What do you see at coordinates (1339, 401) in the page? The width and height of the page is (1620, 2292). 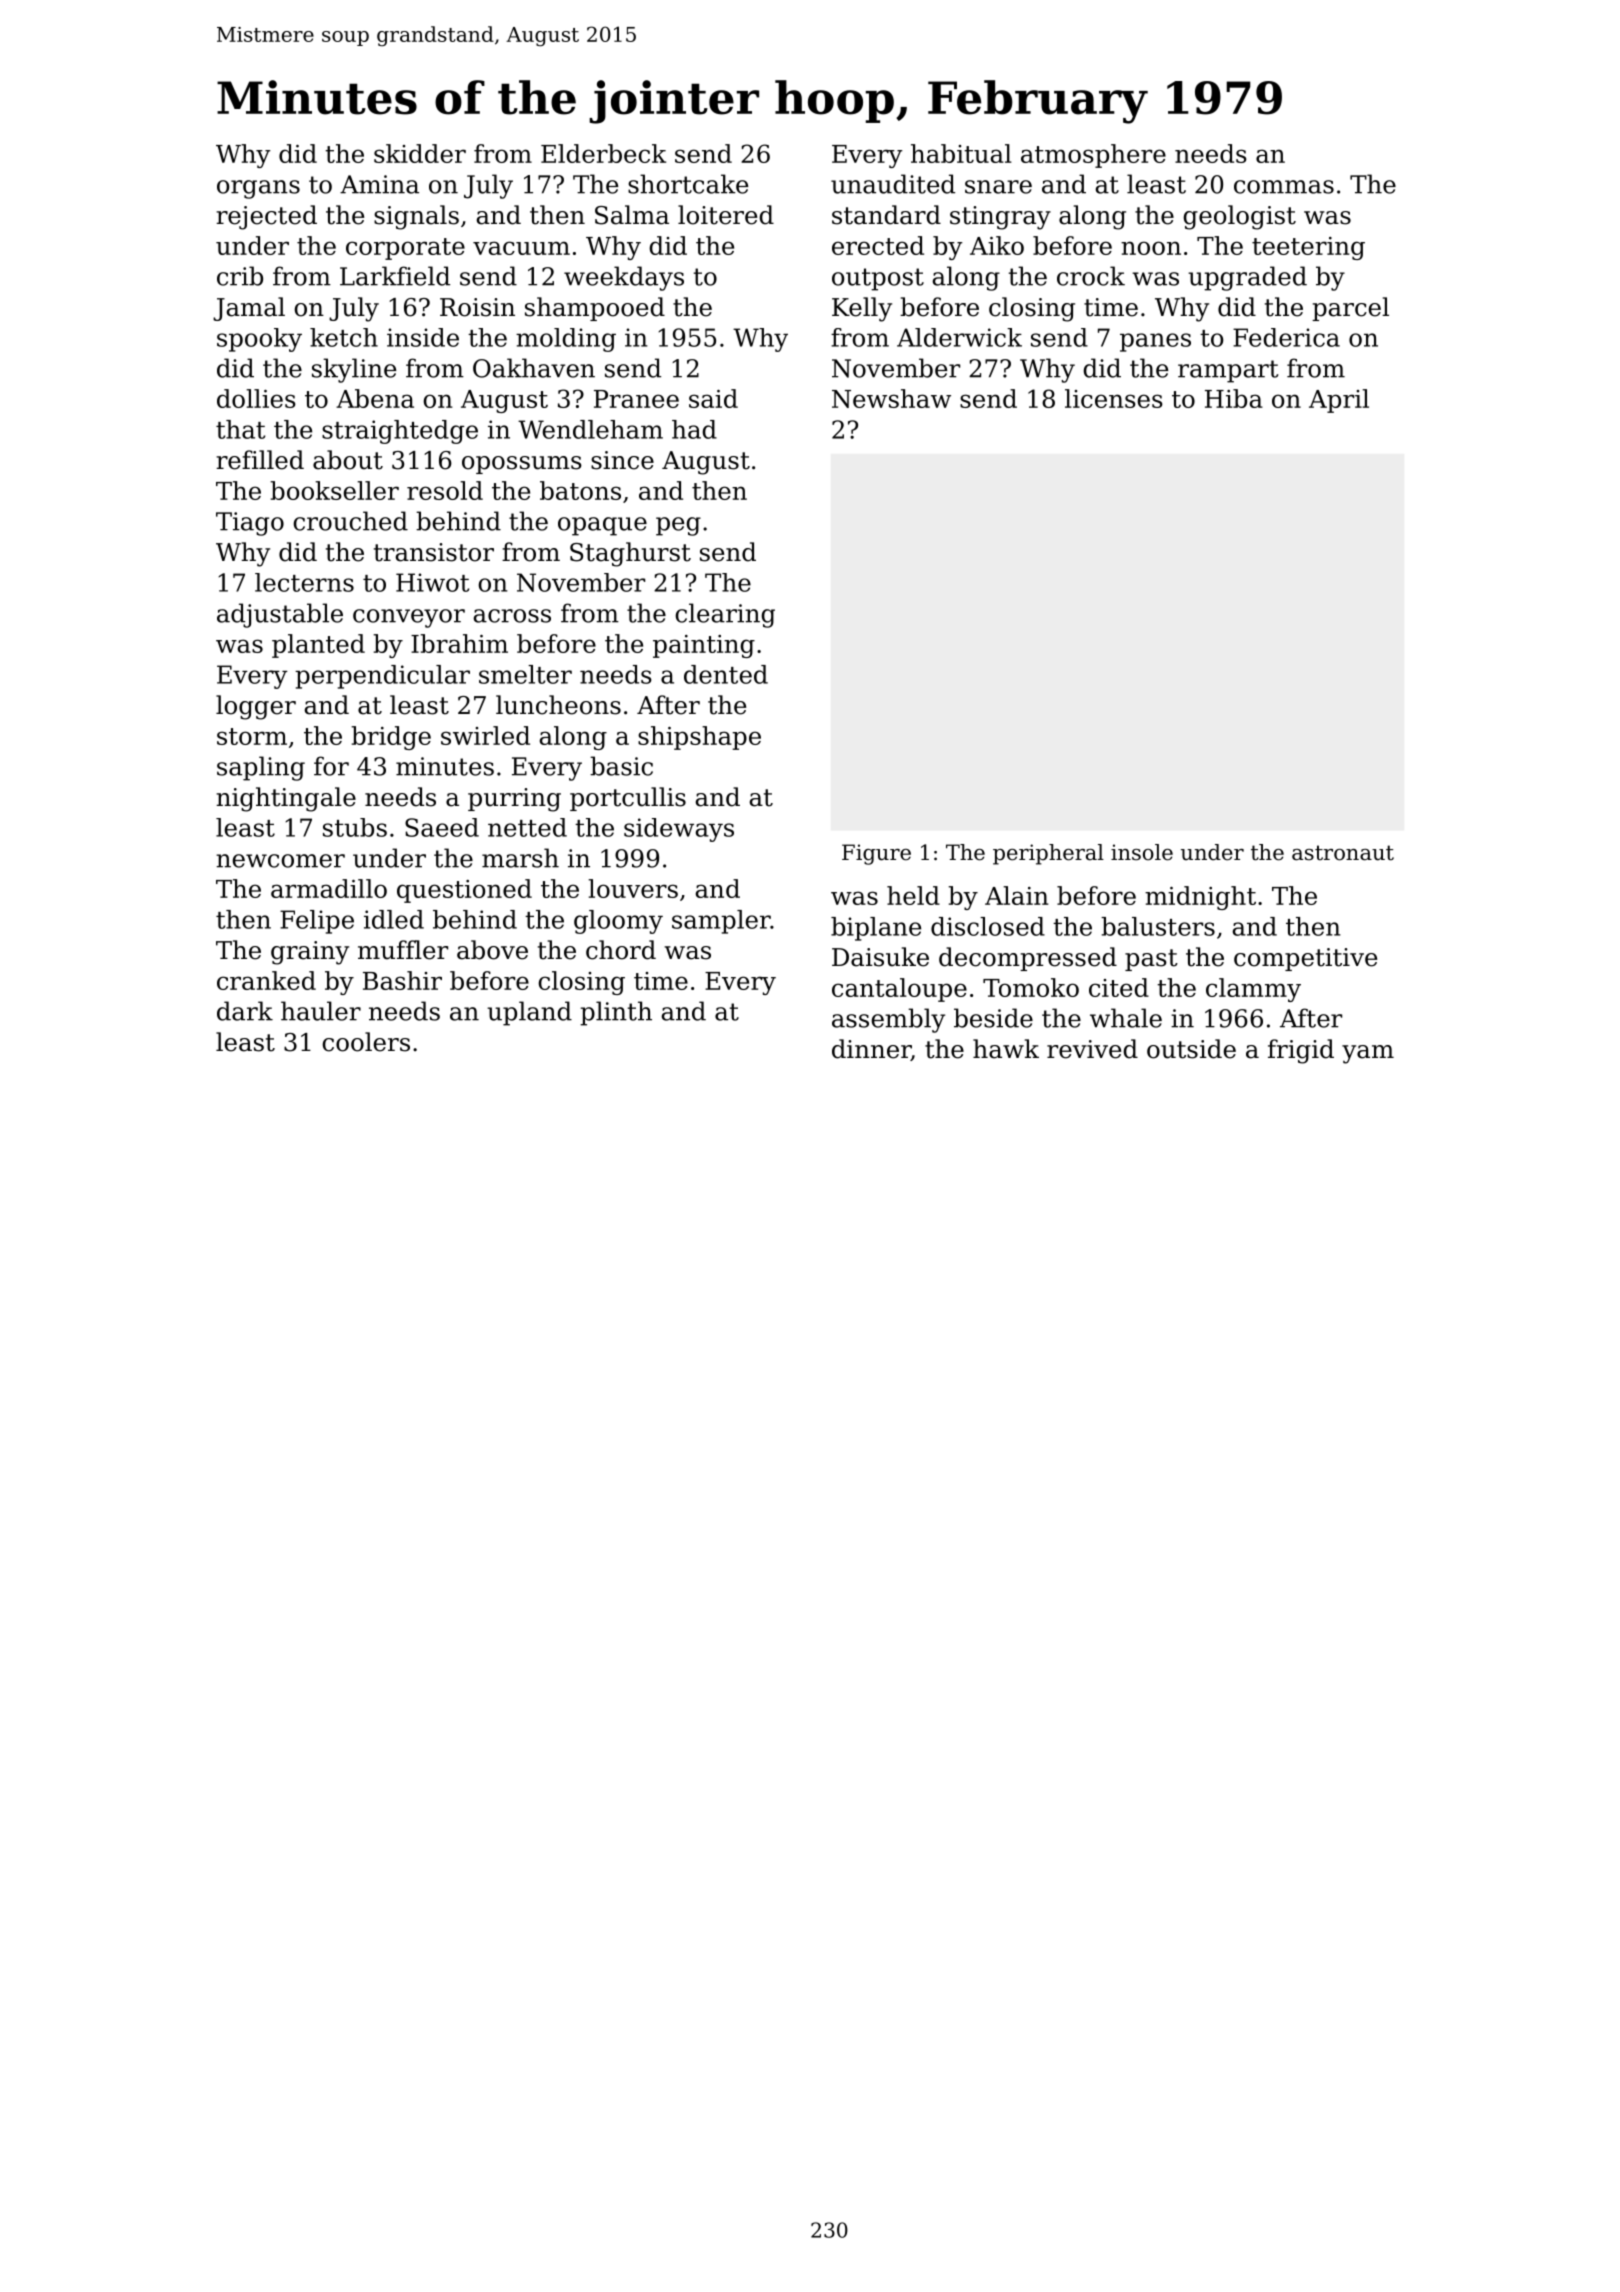 I see `April` at bounding box center [1339, 401].
